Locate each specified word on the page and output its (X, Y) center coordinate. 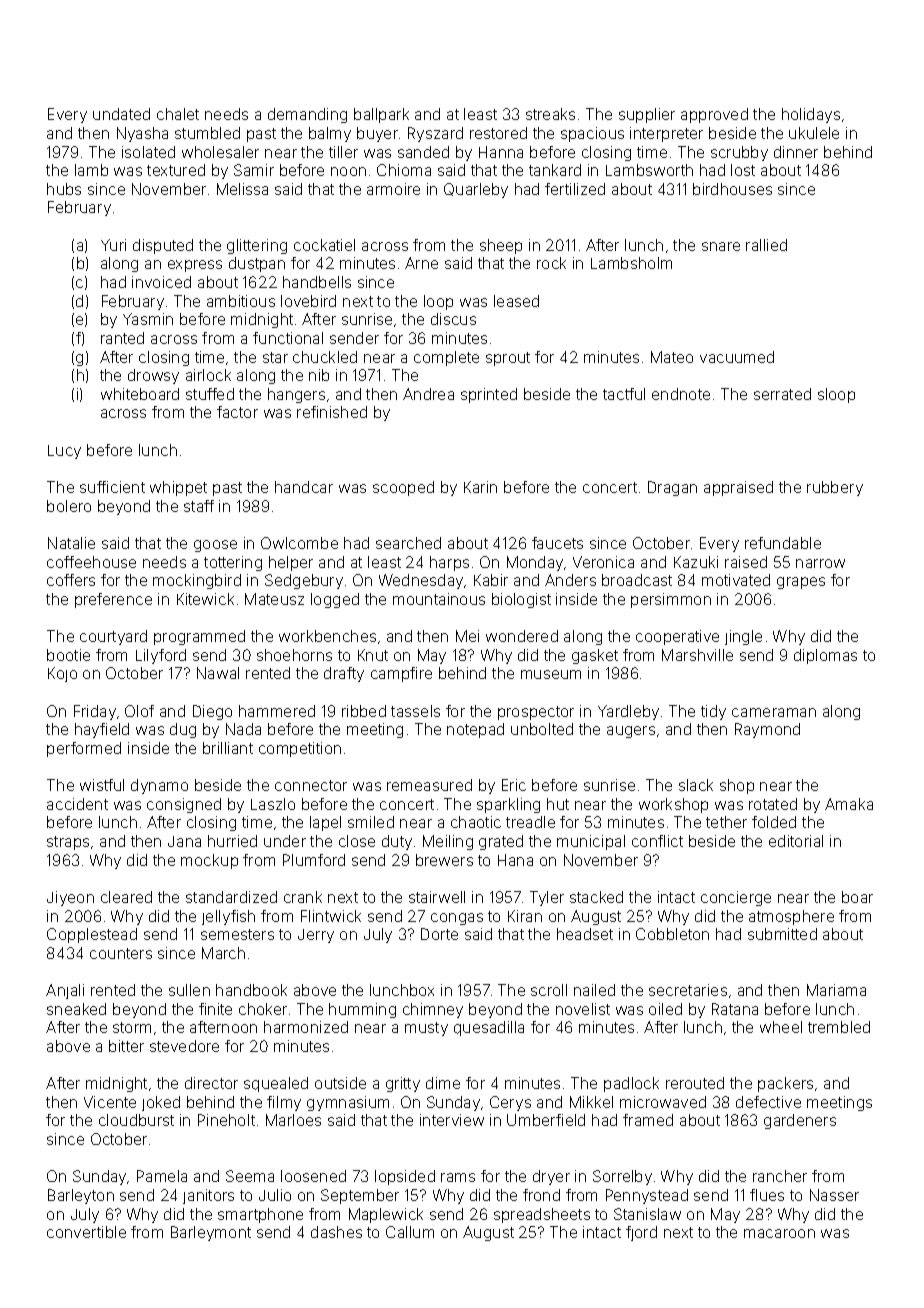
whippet (178, 488)
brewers (444, 860)
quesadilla (489, 1028)
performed (84, 749)
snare (721, 246)
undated (121, 114)
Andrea (428, 394)
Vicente (110, 1102)
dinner (796, 152)
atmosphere (791, 917)
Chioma (404, 170)
